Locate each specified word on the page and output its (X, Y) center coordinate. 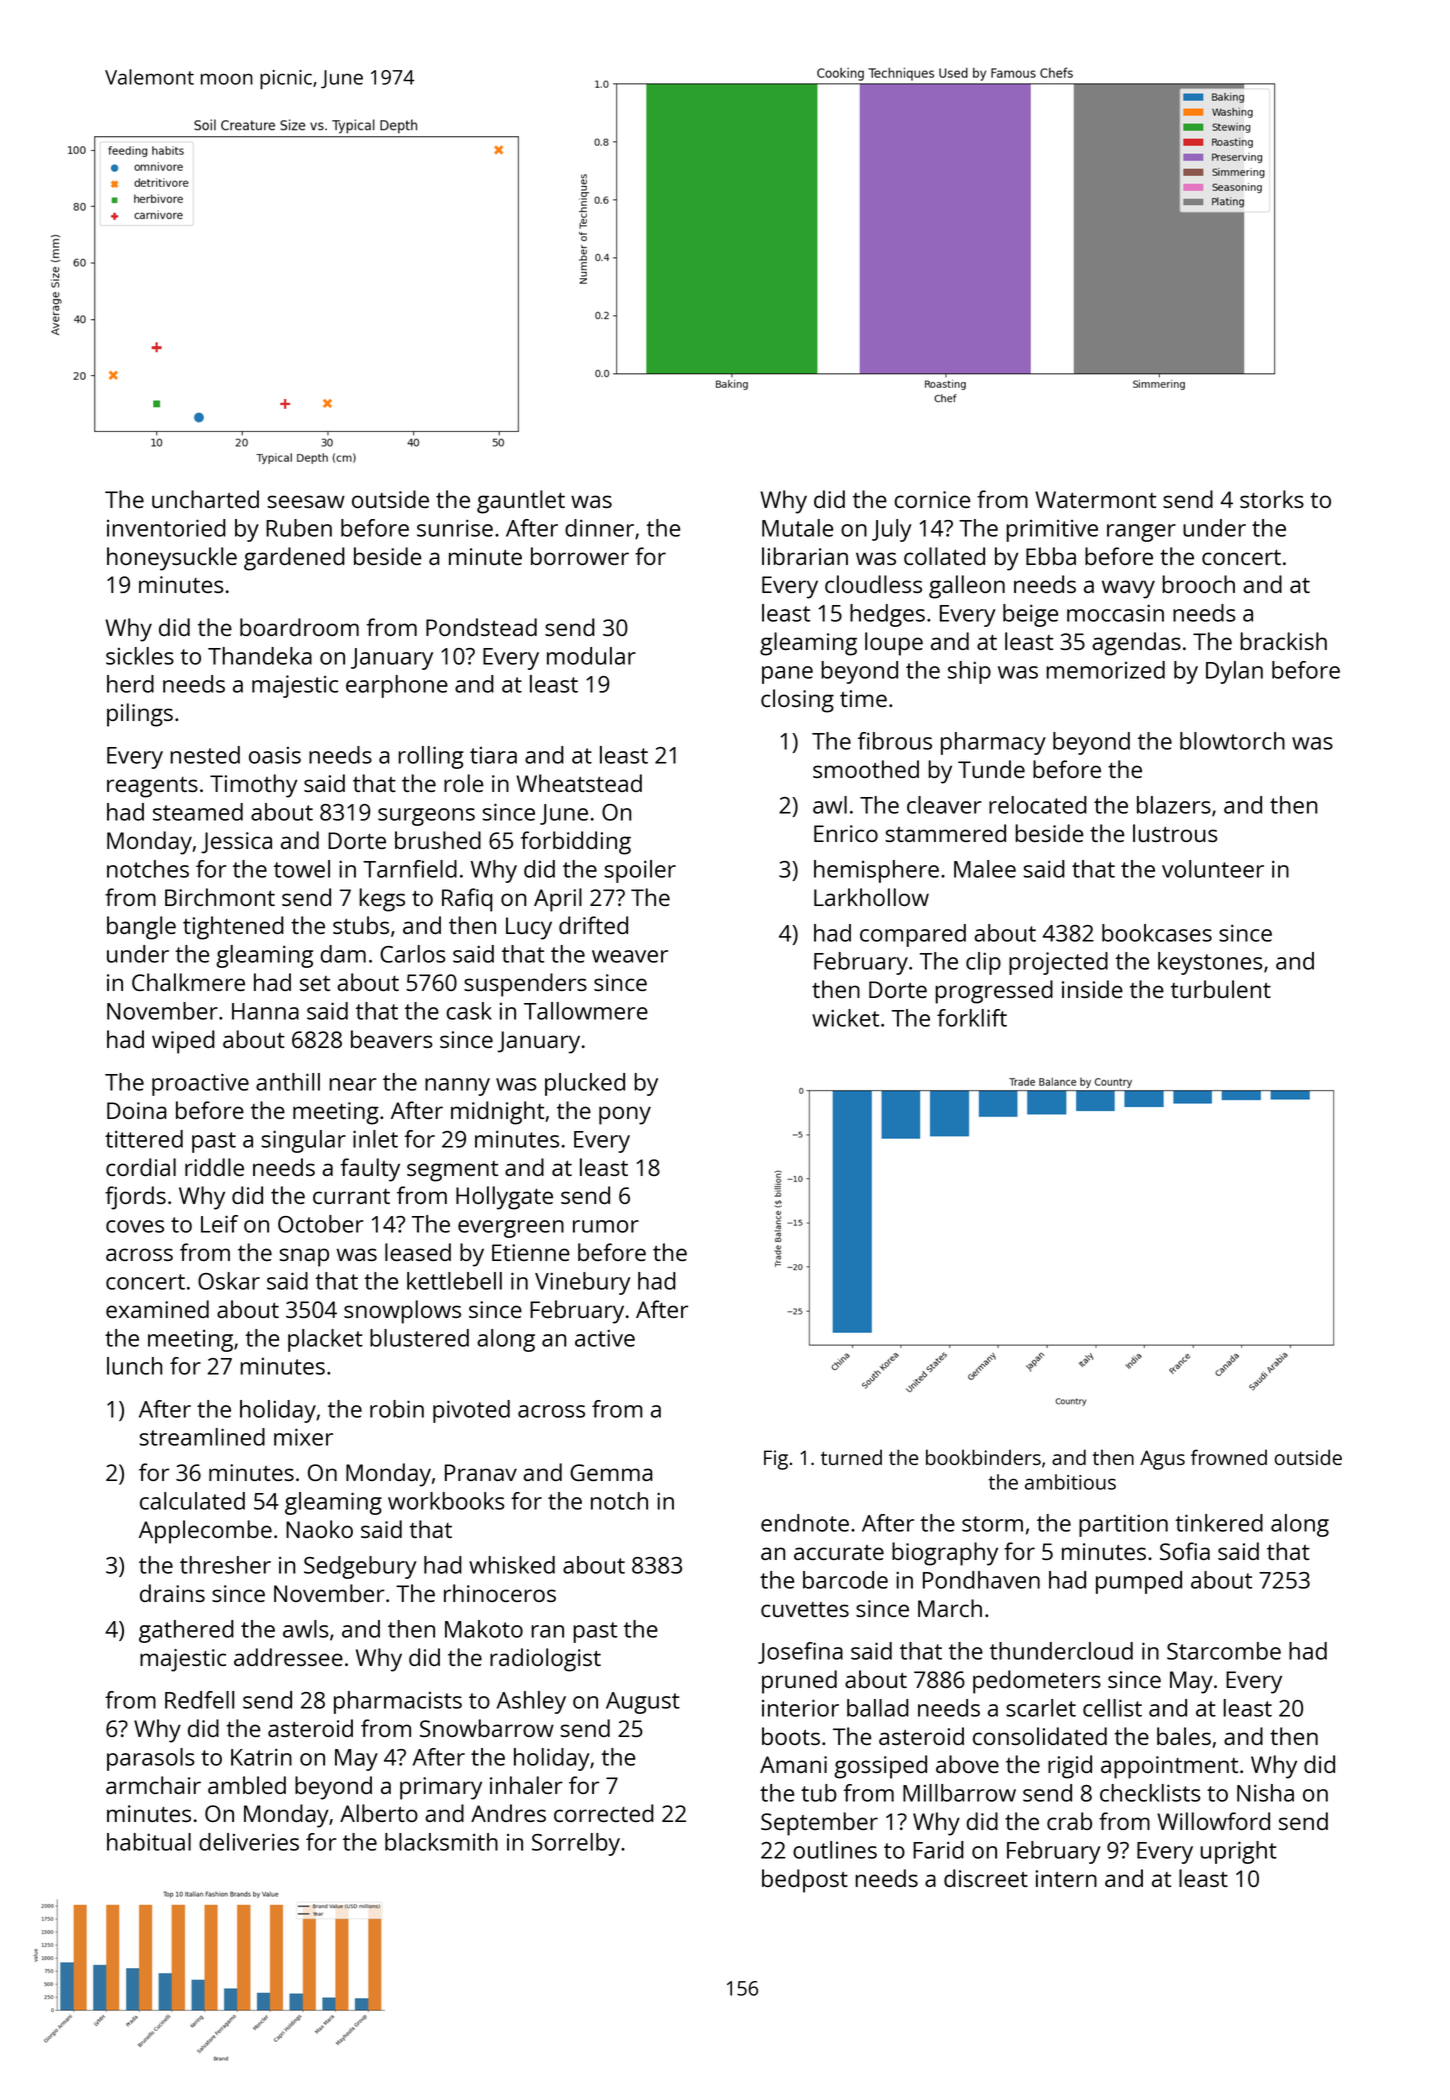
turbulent (1221, 989)
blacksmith (441, 1842)
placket (325, 1340)
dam (343, 954)
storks (1272, 499)
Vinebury (583, 1283)
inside (1092, 989)
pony (625, 1115)
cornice (932, 499)
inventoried (166, 528)
